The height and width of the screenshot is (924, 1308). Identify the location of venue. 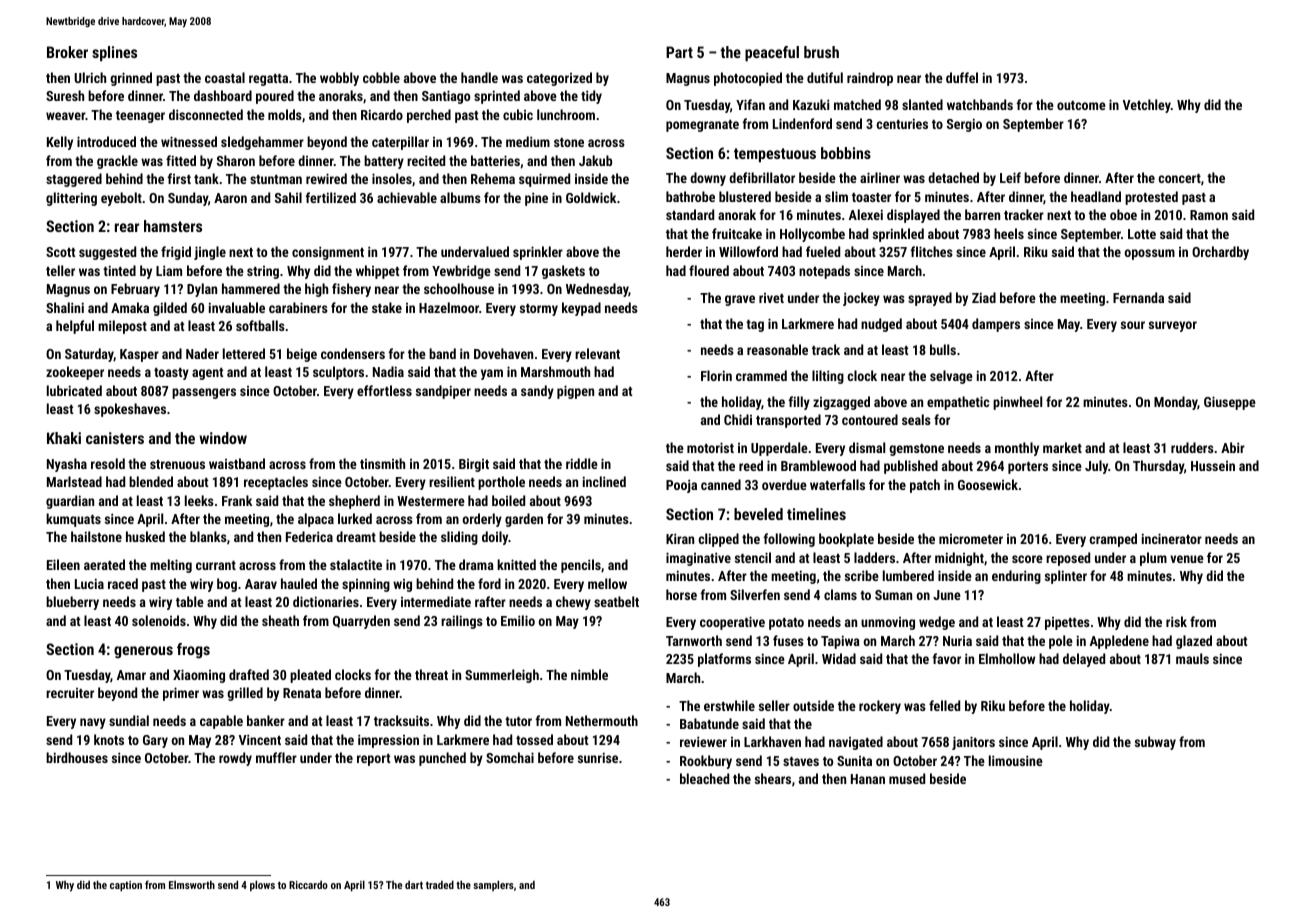
(1187, 559).
